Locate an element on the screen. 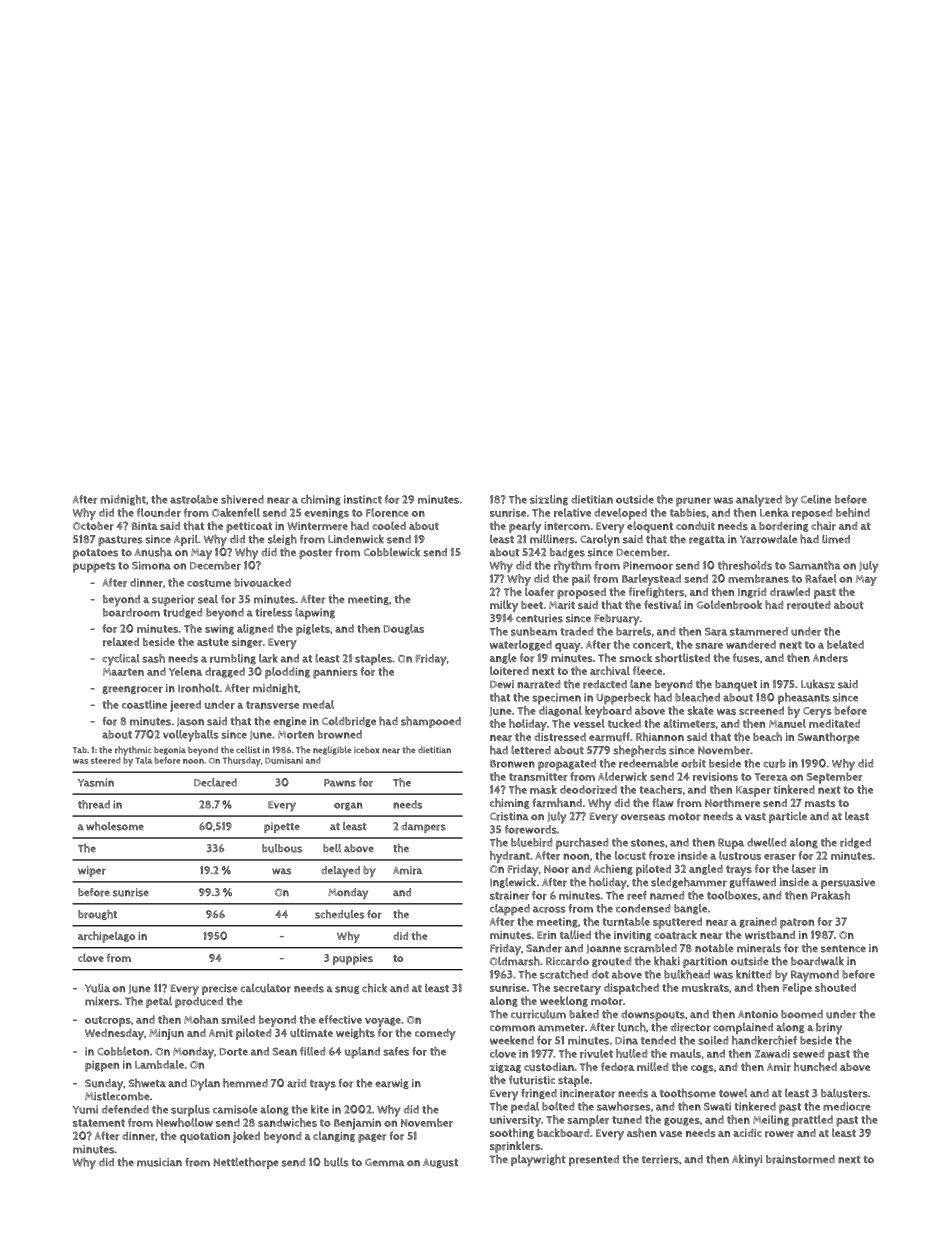  bleached is located at coordinates (697, 697).
